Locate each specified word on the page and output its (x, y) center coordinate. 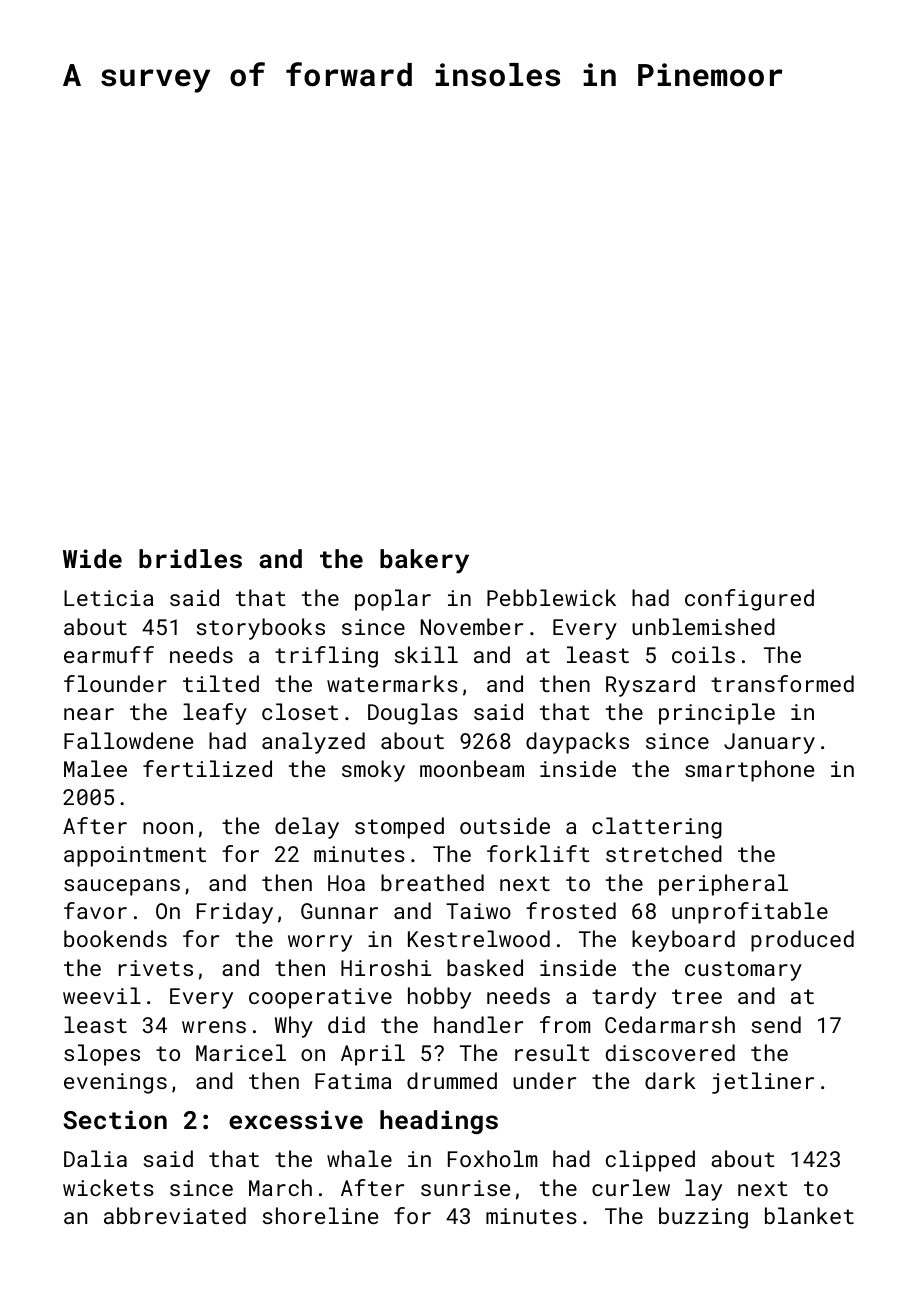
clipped (650, 1161)
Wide (92, 558)
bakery (424, 561)
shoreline (320, 1215)
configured (749, 600)
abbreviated (175, 1215)
